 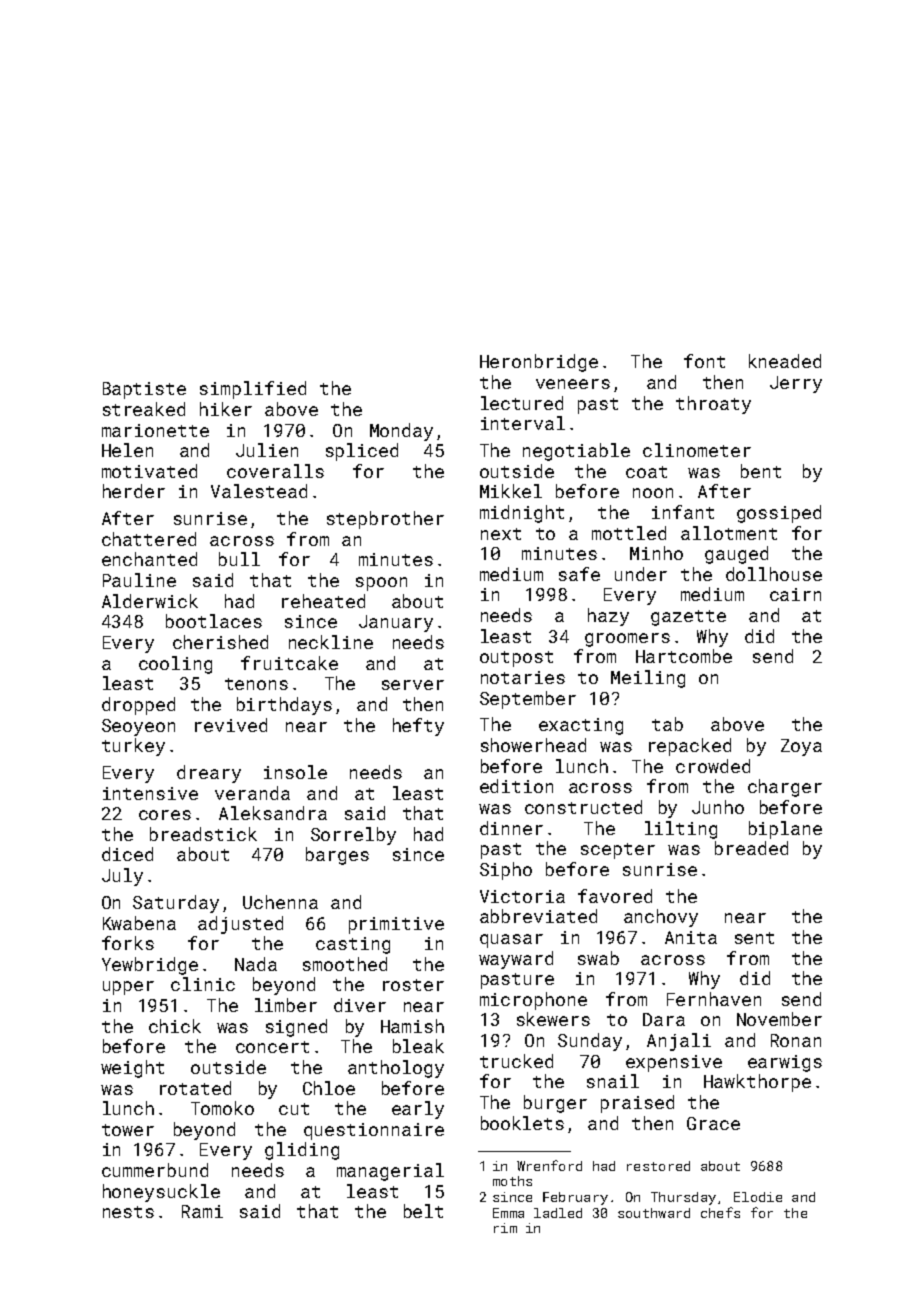 What do you see at coordinates (302, 1151) in the image?
I see `gliding` at bounding box center [302, 1151].
